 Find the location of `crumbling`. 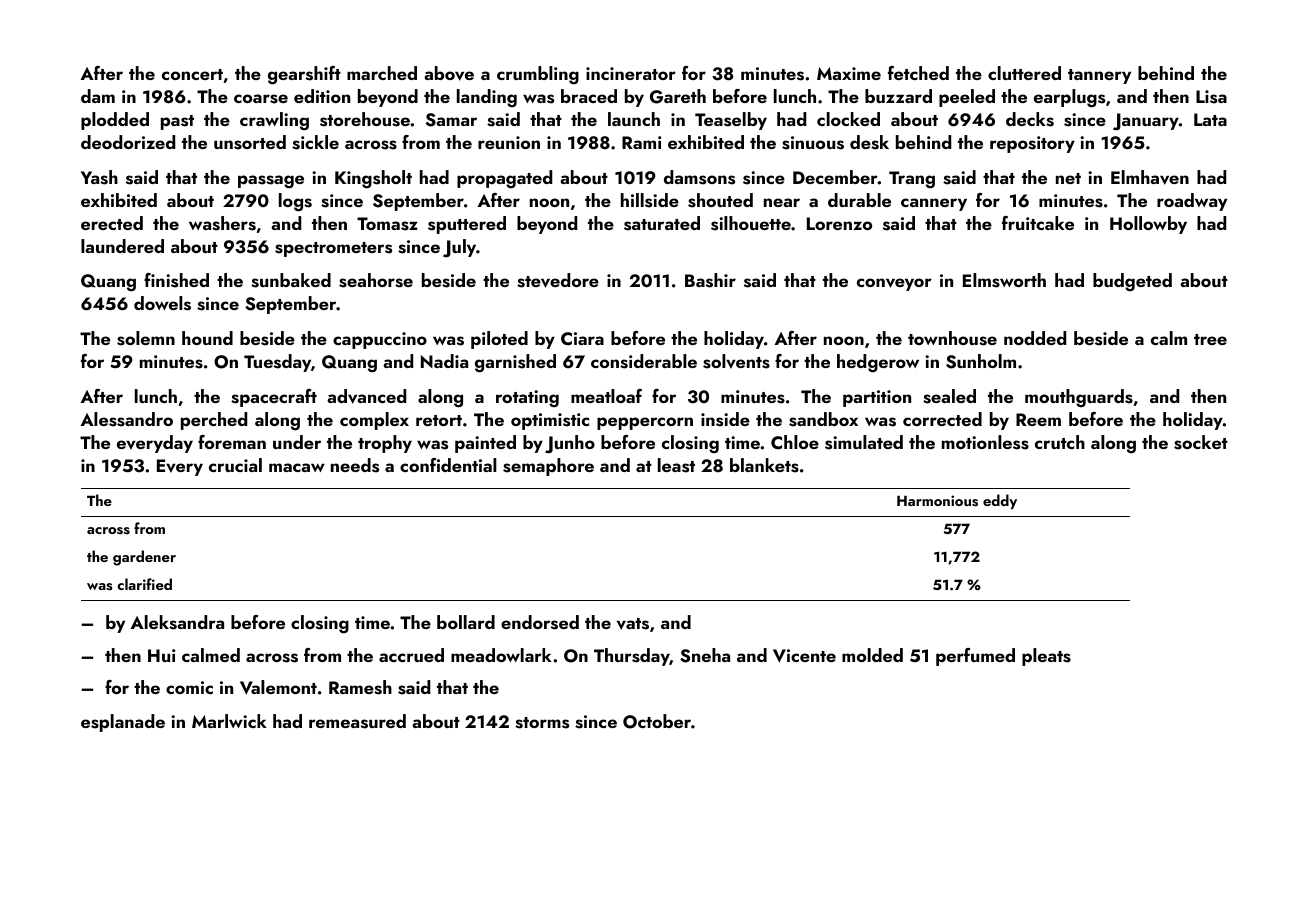

crumbling is located at coordinates (538, 75).
